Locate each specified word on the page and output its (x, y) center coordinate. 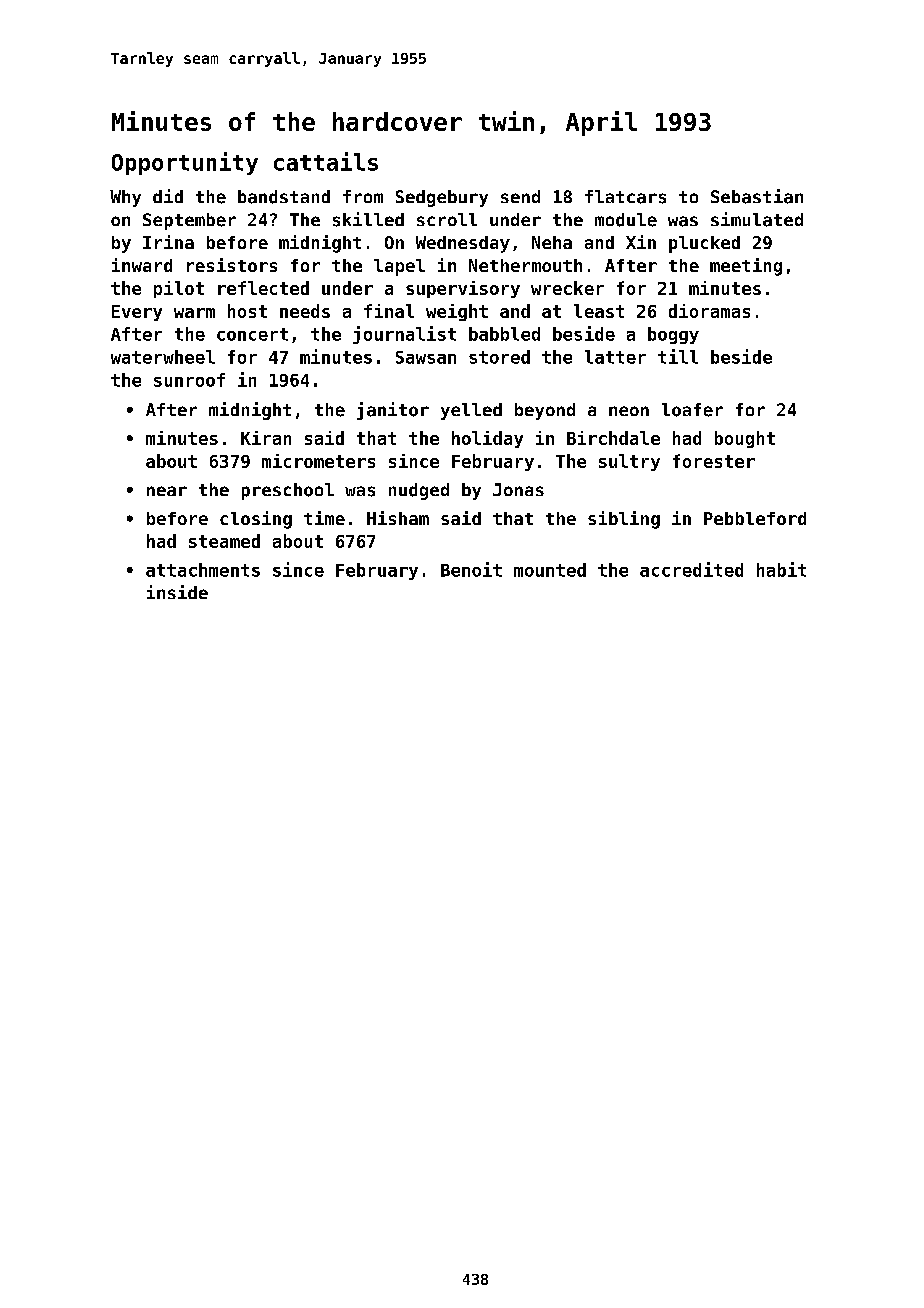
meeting (746, 267)
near (167, 491)
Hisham (398, 518)
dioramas (709, 311)
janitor (393, 411)
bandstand (284, 197)
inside (177, 592)
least (599, 311)
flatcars (625, 197)
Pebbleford (755, 518)
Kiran (266, 438)
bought (745, 439)
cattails (326, 161)
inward (142, 265)
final (389, 311)
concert (252, 334)
